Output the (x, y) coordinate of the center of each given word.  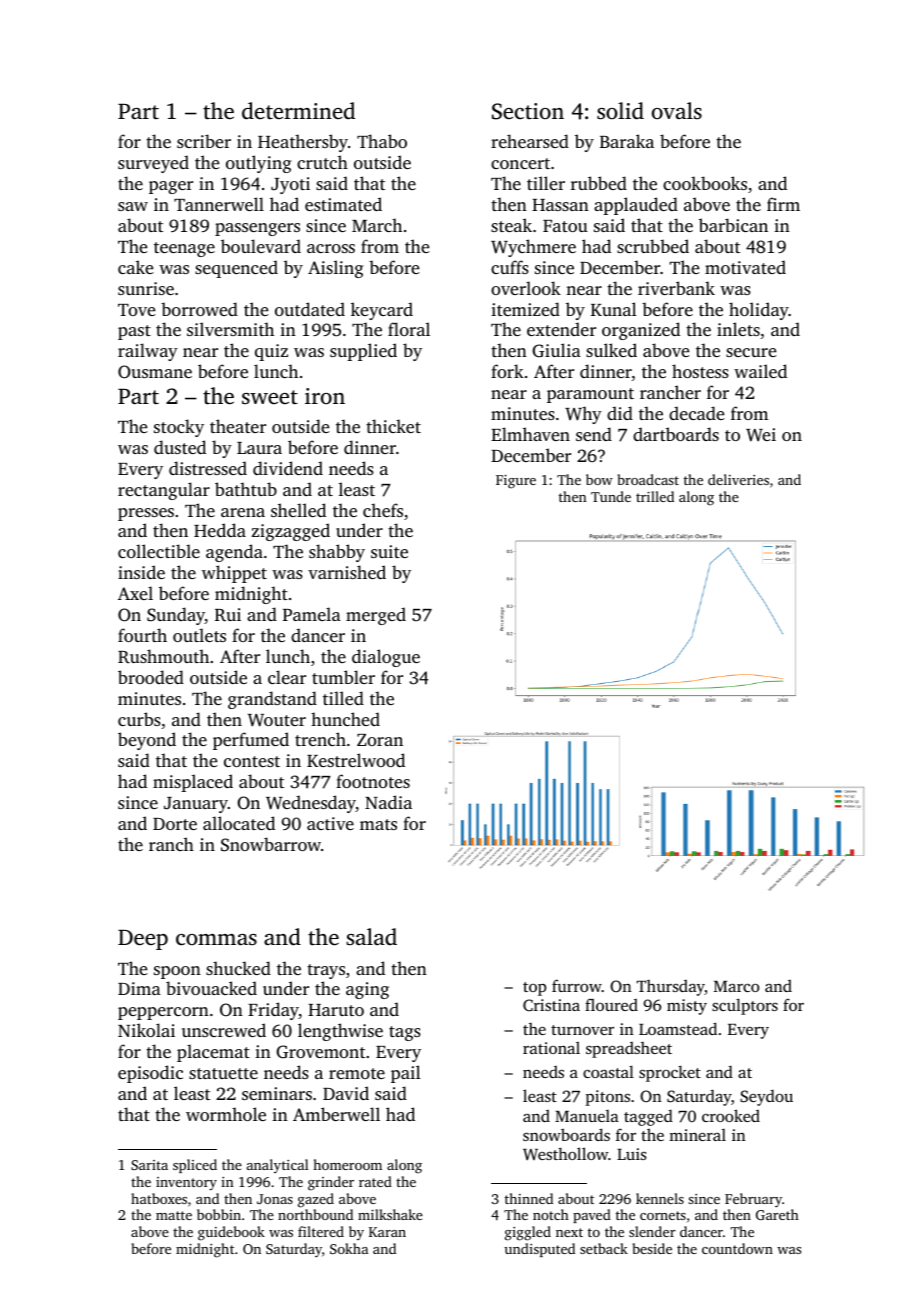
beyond (147, 741)
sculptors (745, 1006)
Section (528, 111)
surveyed (153, 164)
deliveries (738, 479)
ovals (677, 110)
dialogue (386, 658)
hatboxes (159, 1198)
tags (405, 1033)
